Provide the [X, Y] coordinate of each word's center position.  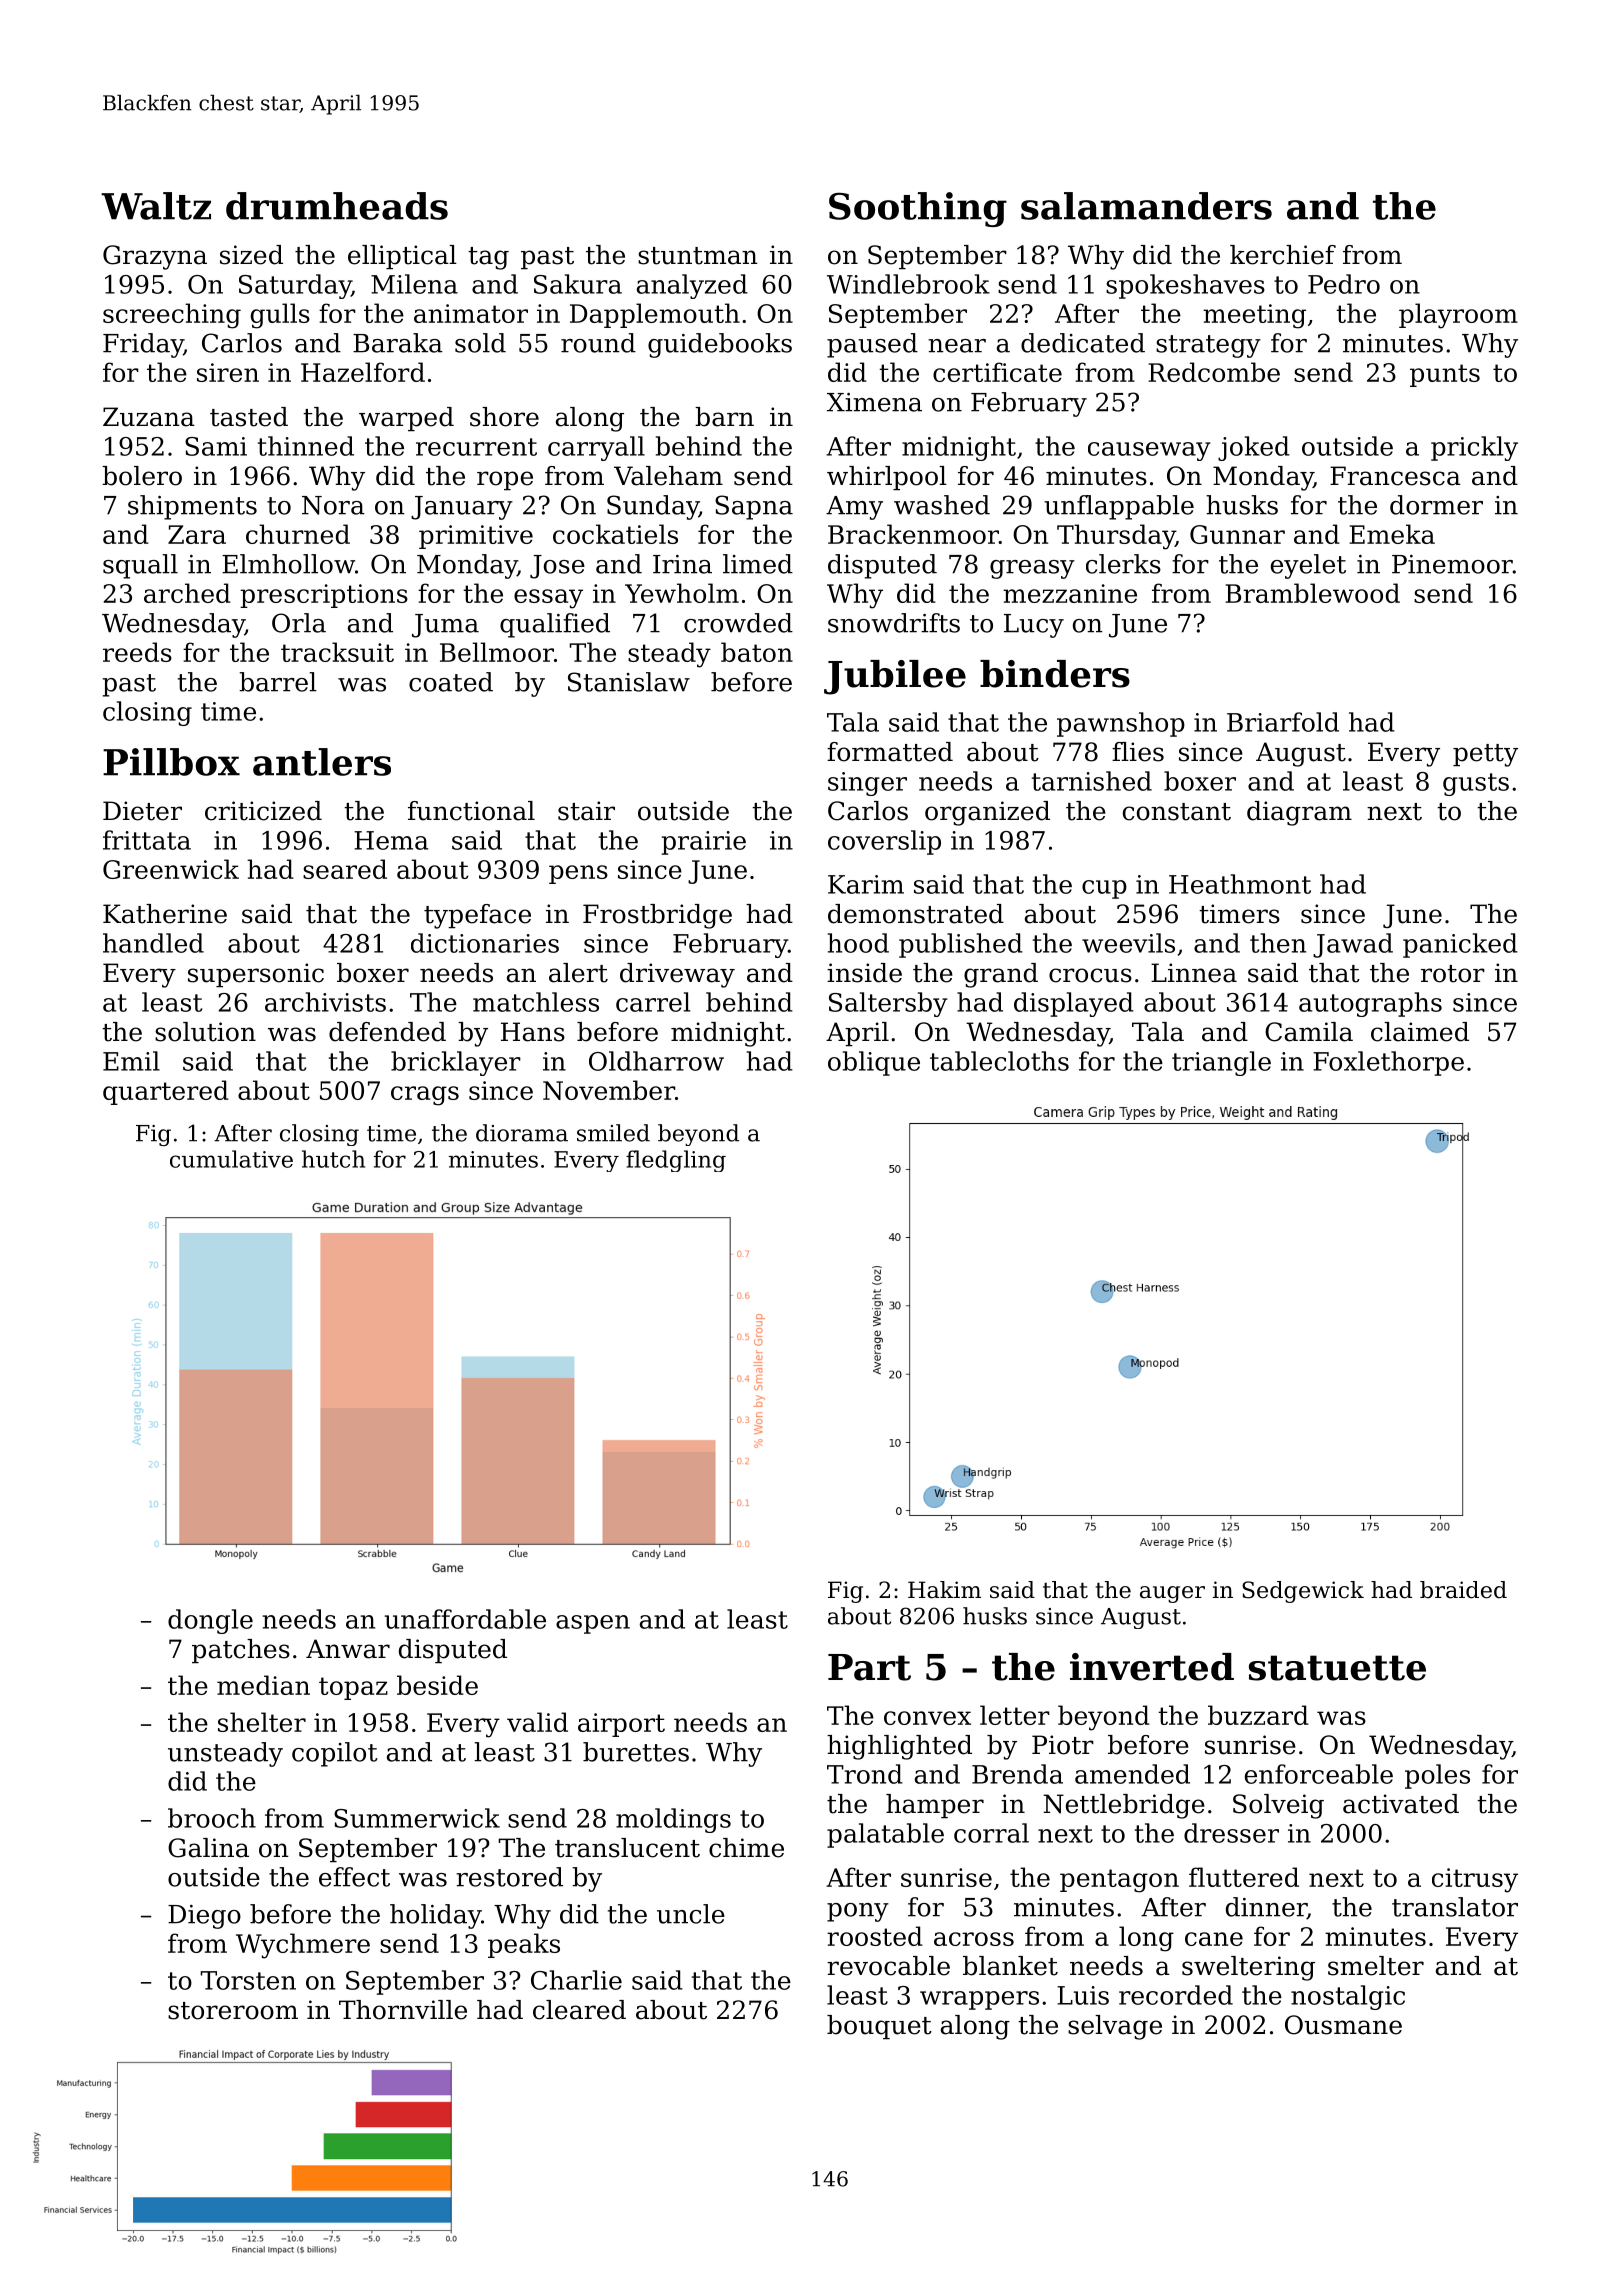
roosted [875, 1936]
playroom [1458, 316]
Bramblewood [1312, 593]
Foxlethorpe [1388, 1063]
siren [228, 372]
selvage [1115, 2027]
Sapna [754, 507]
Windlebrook [908, 284]
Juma [445, 626]
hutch [333, 1159]
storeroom [233, 2011]
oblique [874, 1063]
